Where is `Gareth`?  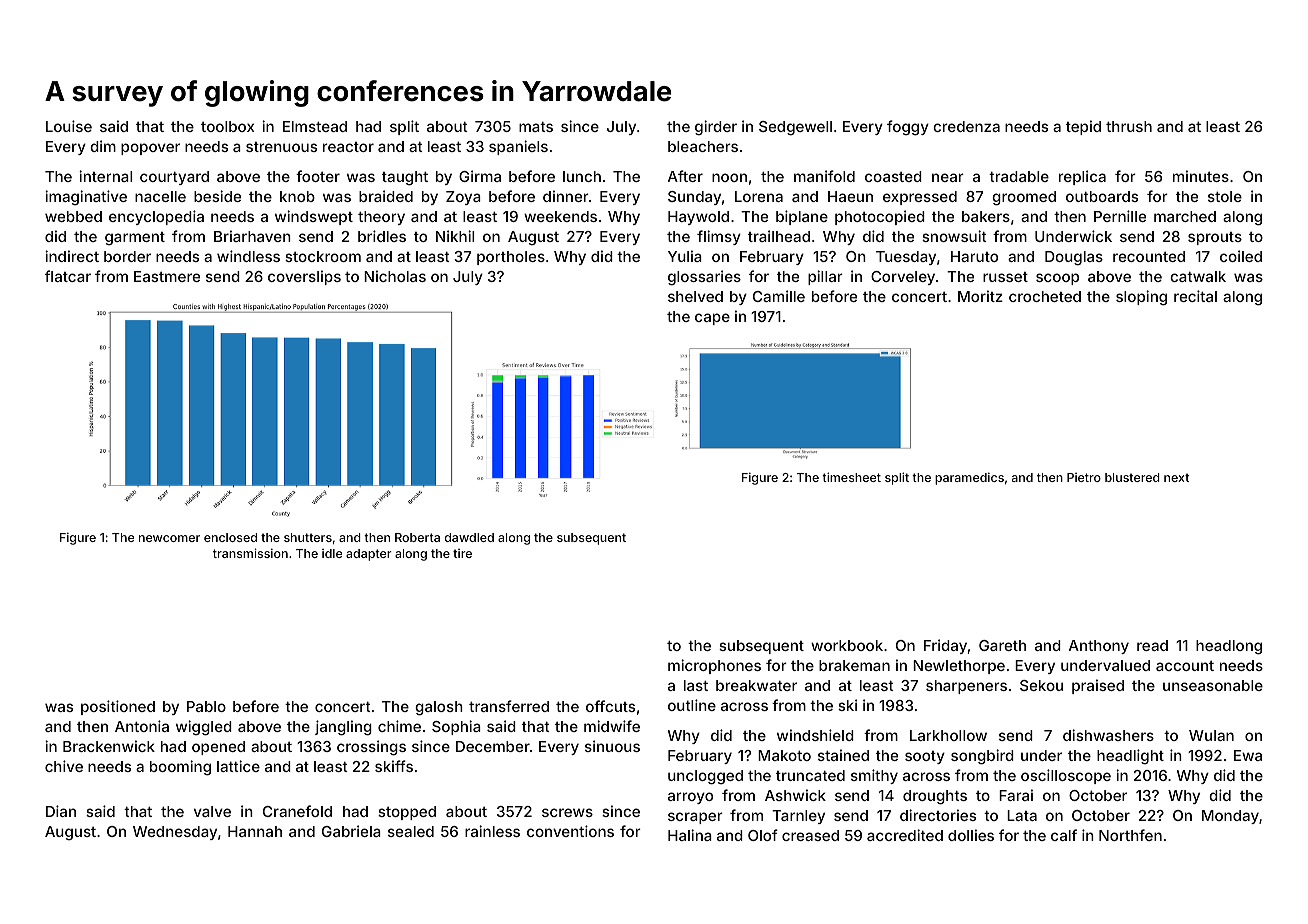
Gareth is located at coordinates (1002, 645).
